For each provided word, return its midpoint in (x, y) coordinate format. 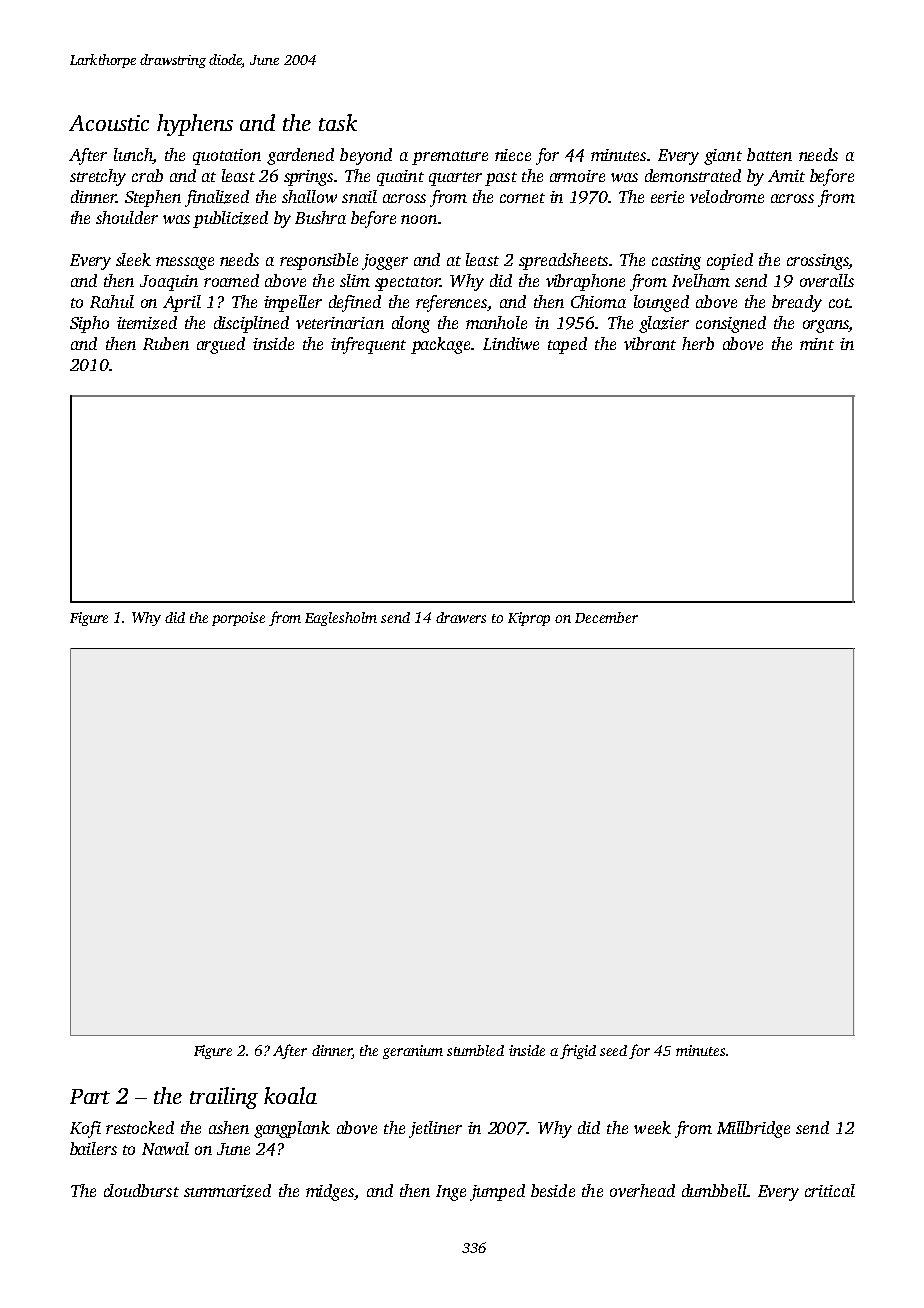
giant (723, 157)
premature (450, 158)
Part (90, 1096)
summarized (227, 1191)
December (606, 617)
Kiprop (529, 619)
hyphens (195, 125)
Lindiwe (511, 343)
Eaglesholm (341, 619)
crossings (818, 262)
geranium (413, 1052)
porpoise (238, 619)
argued (221, 345)
